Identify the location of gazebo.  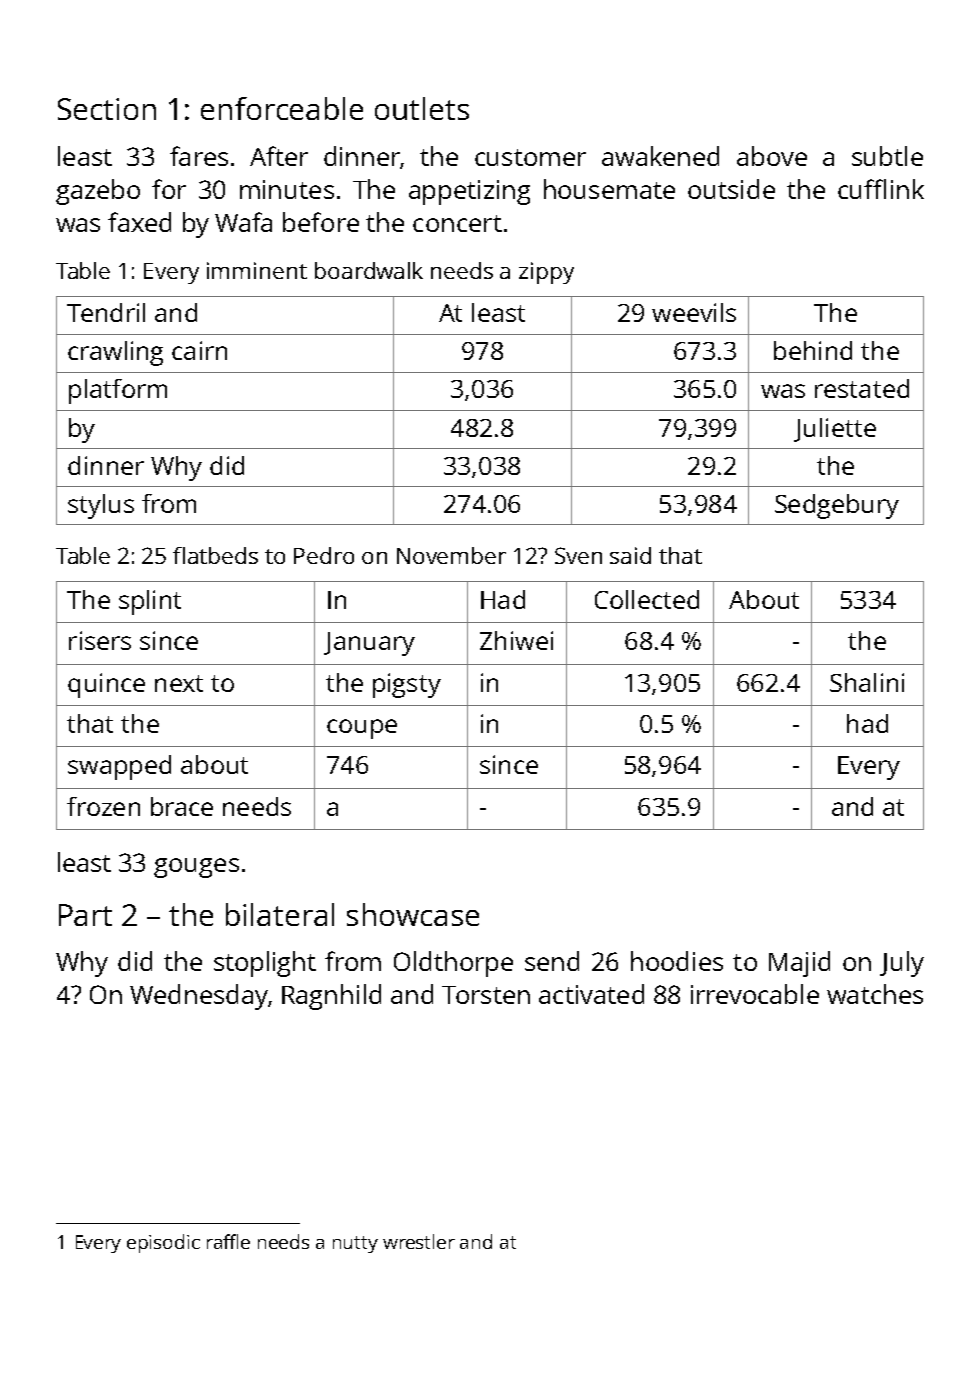
(98, 192).
